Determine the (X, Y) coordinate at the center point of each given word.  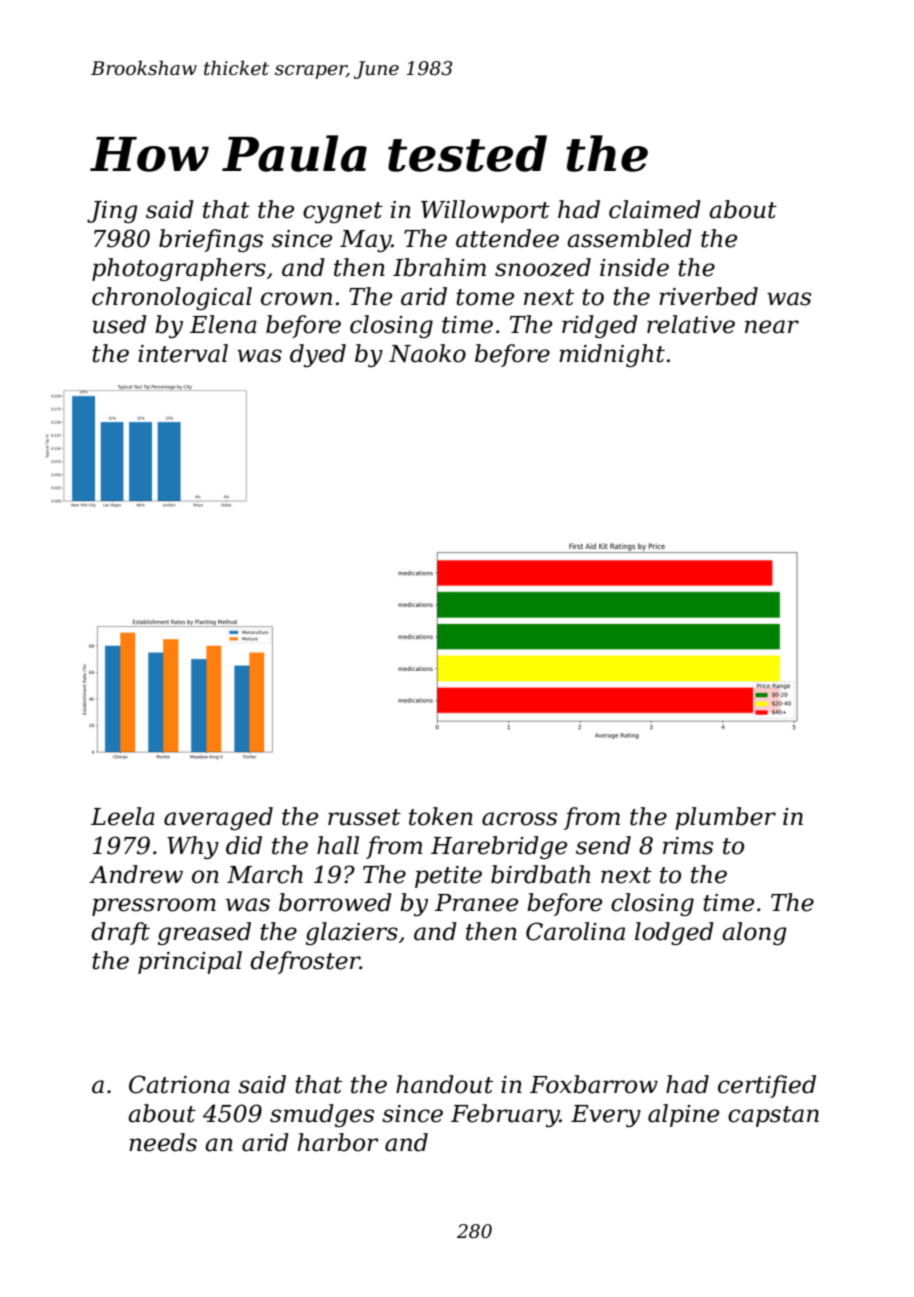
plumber (725, 818)
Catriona (179, 1084)
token (441, 816)
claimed (655, 209)
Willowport (485, 211)
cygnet (343, 212)
